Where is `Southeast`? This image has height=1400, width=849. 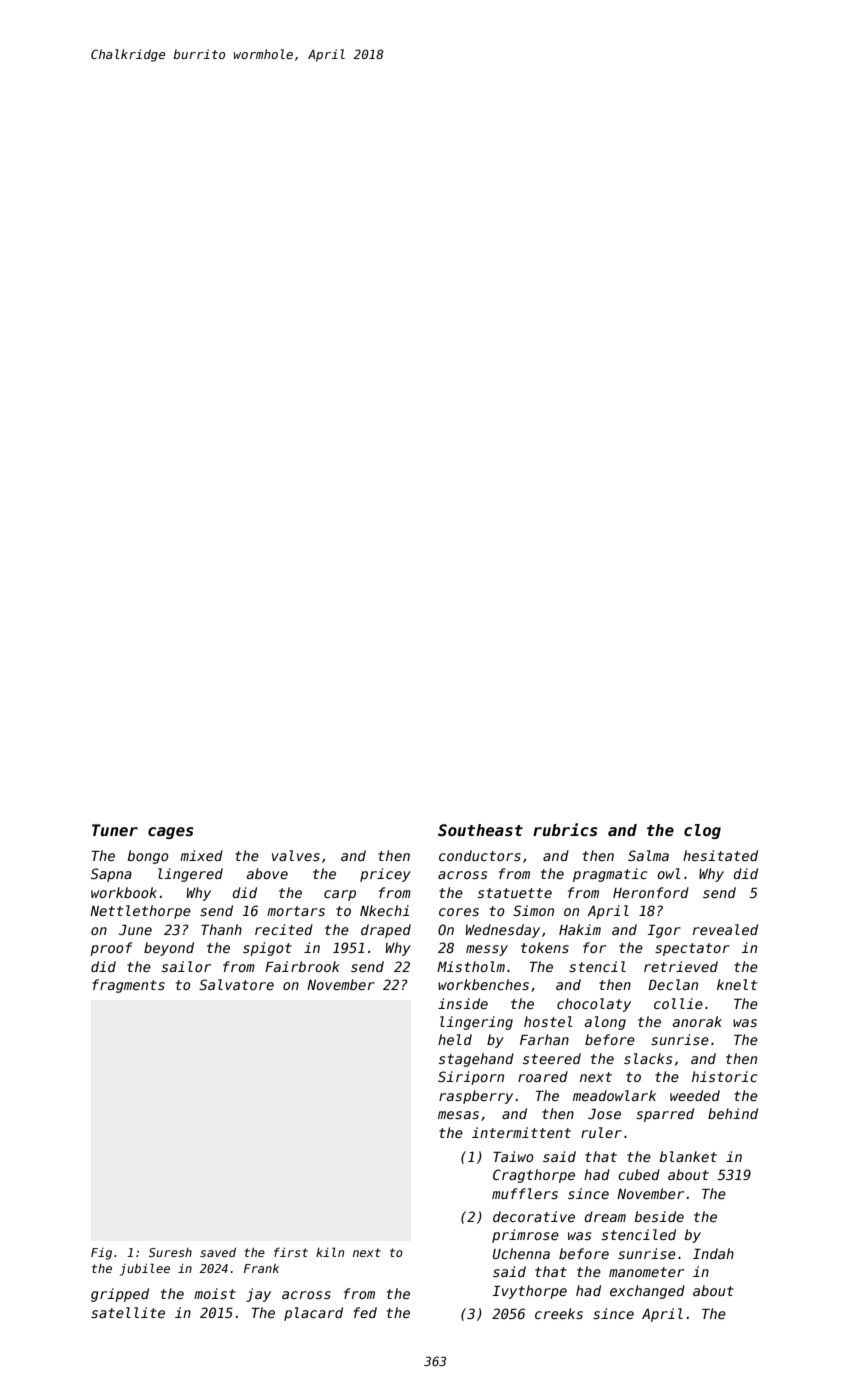
Southeast is located at coordinates (480, 830).
